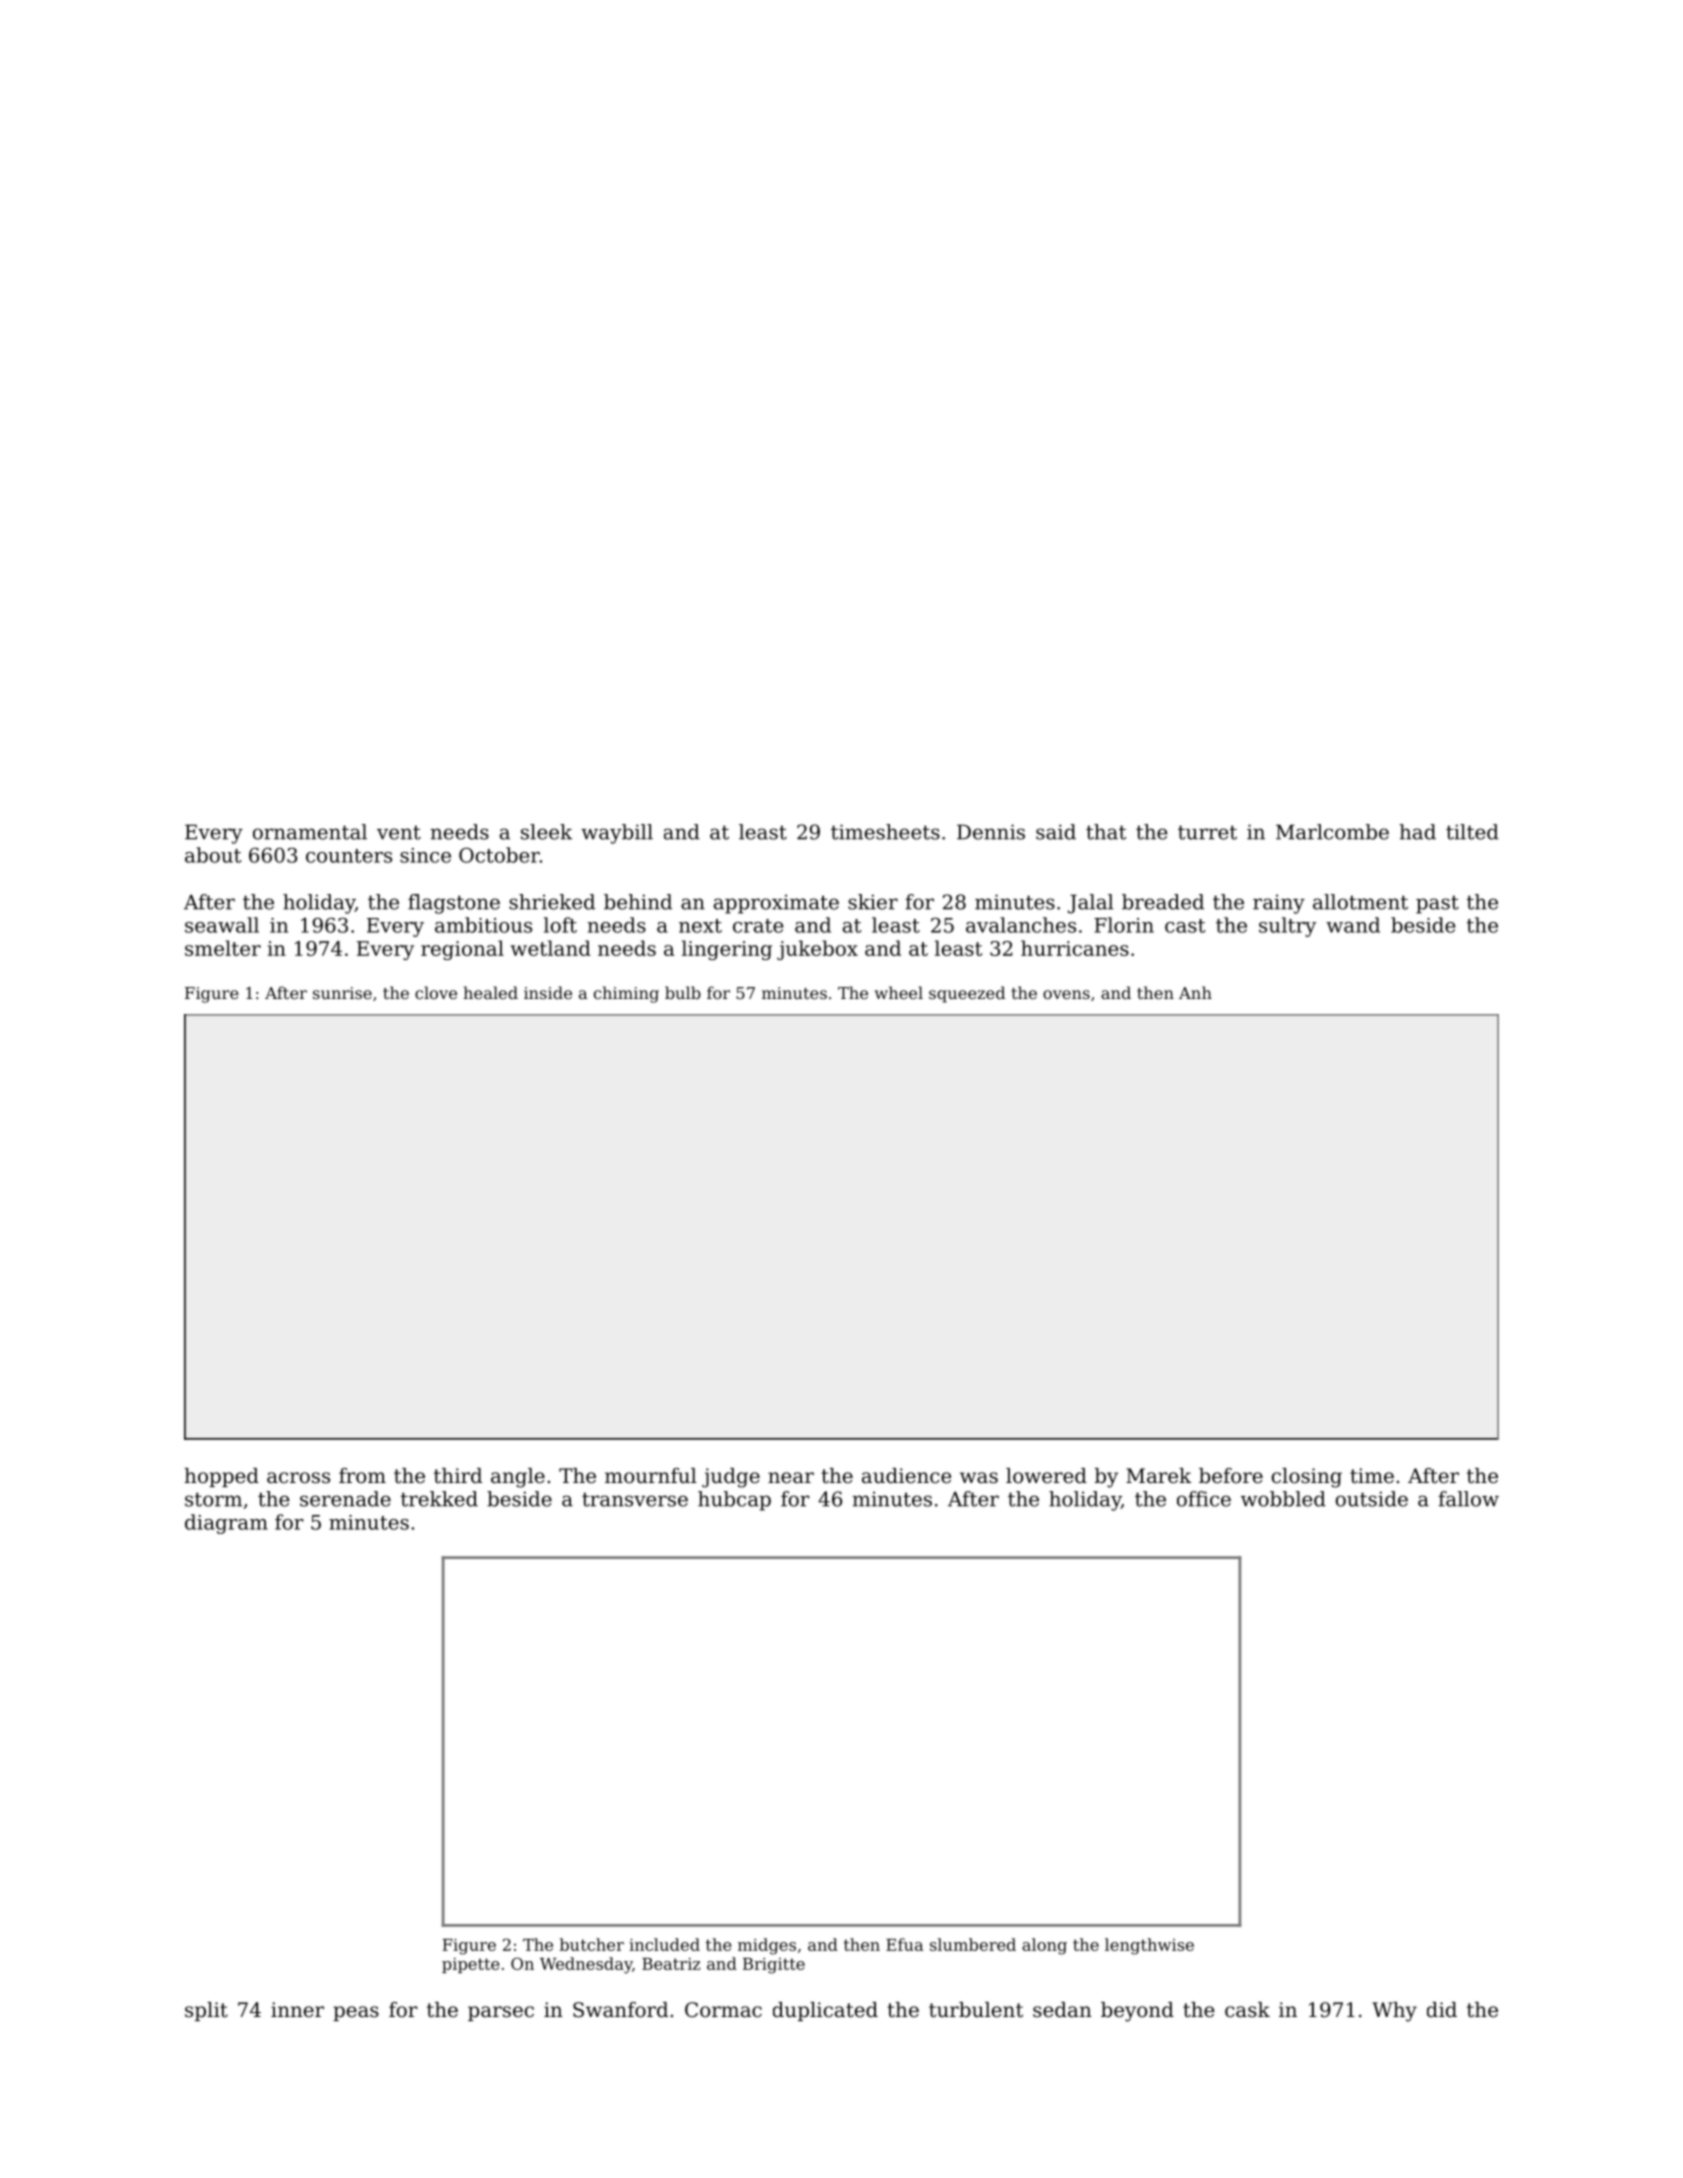 Image resolution: width=1683 pixels, height=2178 pixels. What do you see at coordinates (221, 1477) in the screenshot?
I see `hopped` at bounding box center [221, 1477].
